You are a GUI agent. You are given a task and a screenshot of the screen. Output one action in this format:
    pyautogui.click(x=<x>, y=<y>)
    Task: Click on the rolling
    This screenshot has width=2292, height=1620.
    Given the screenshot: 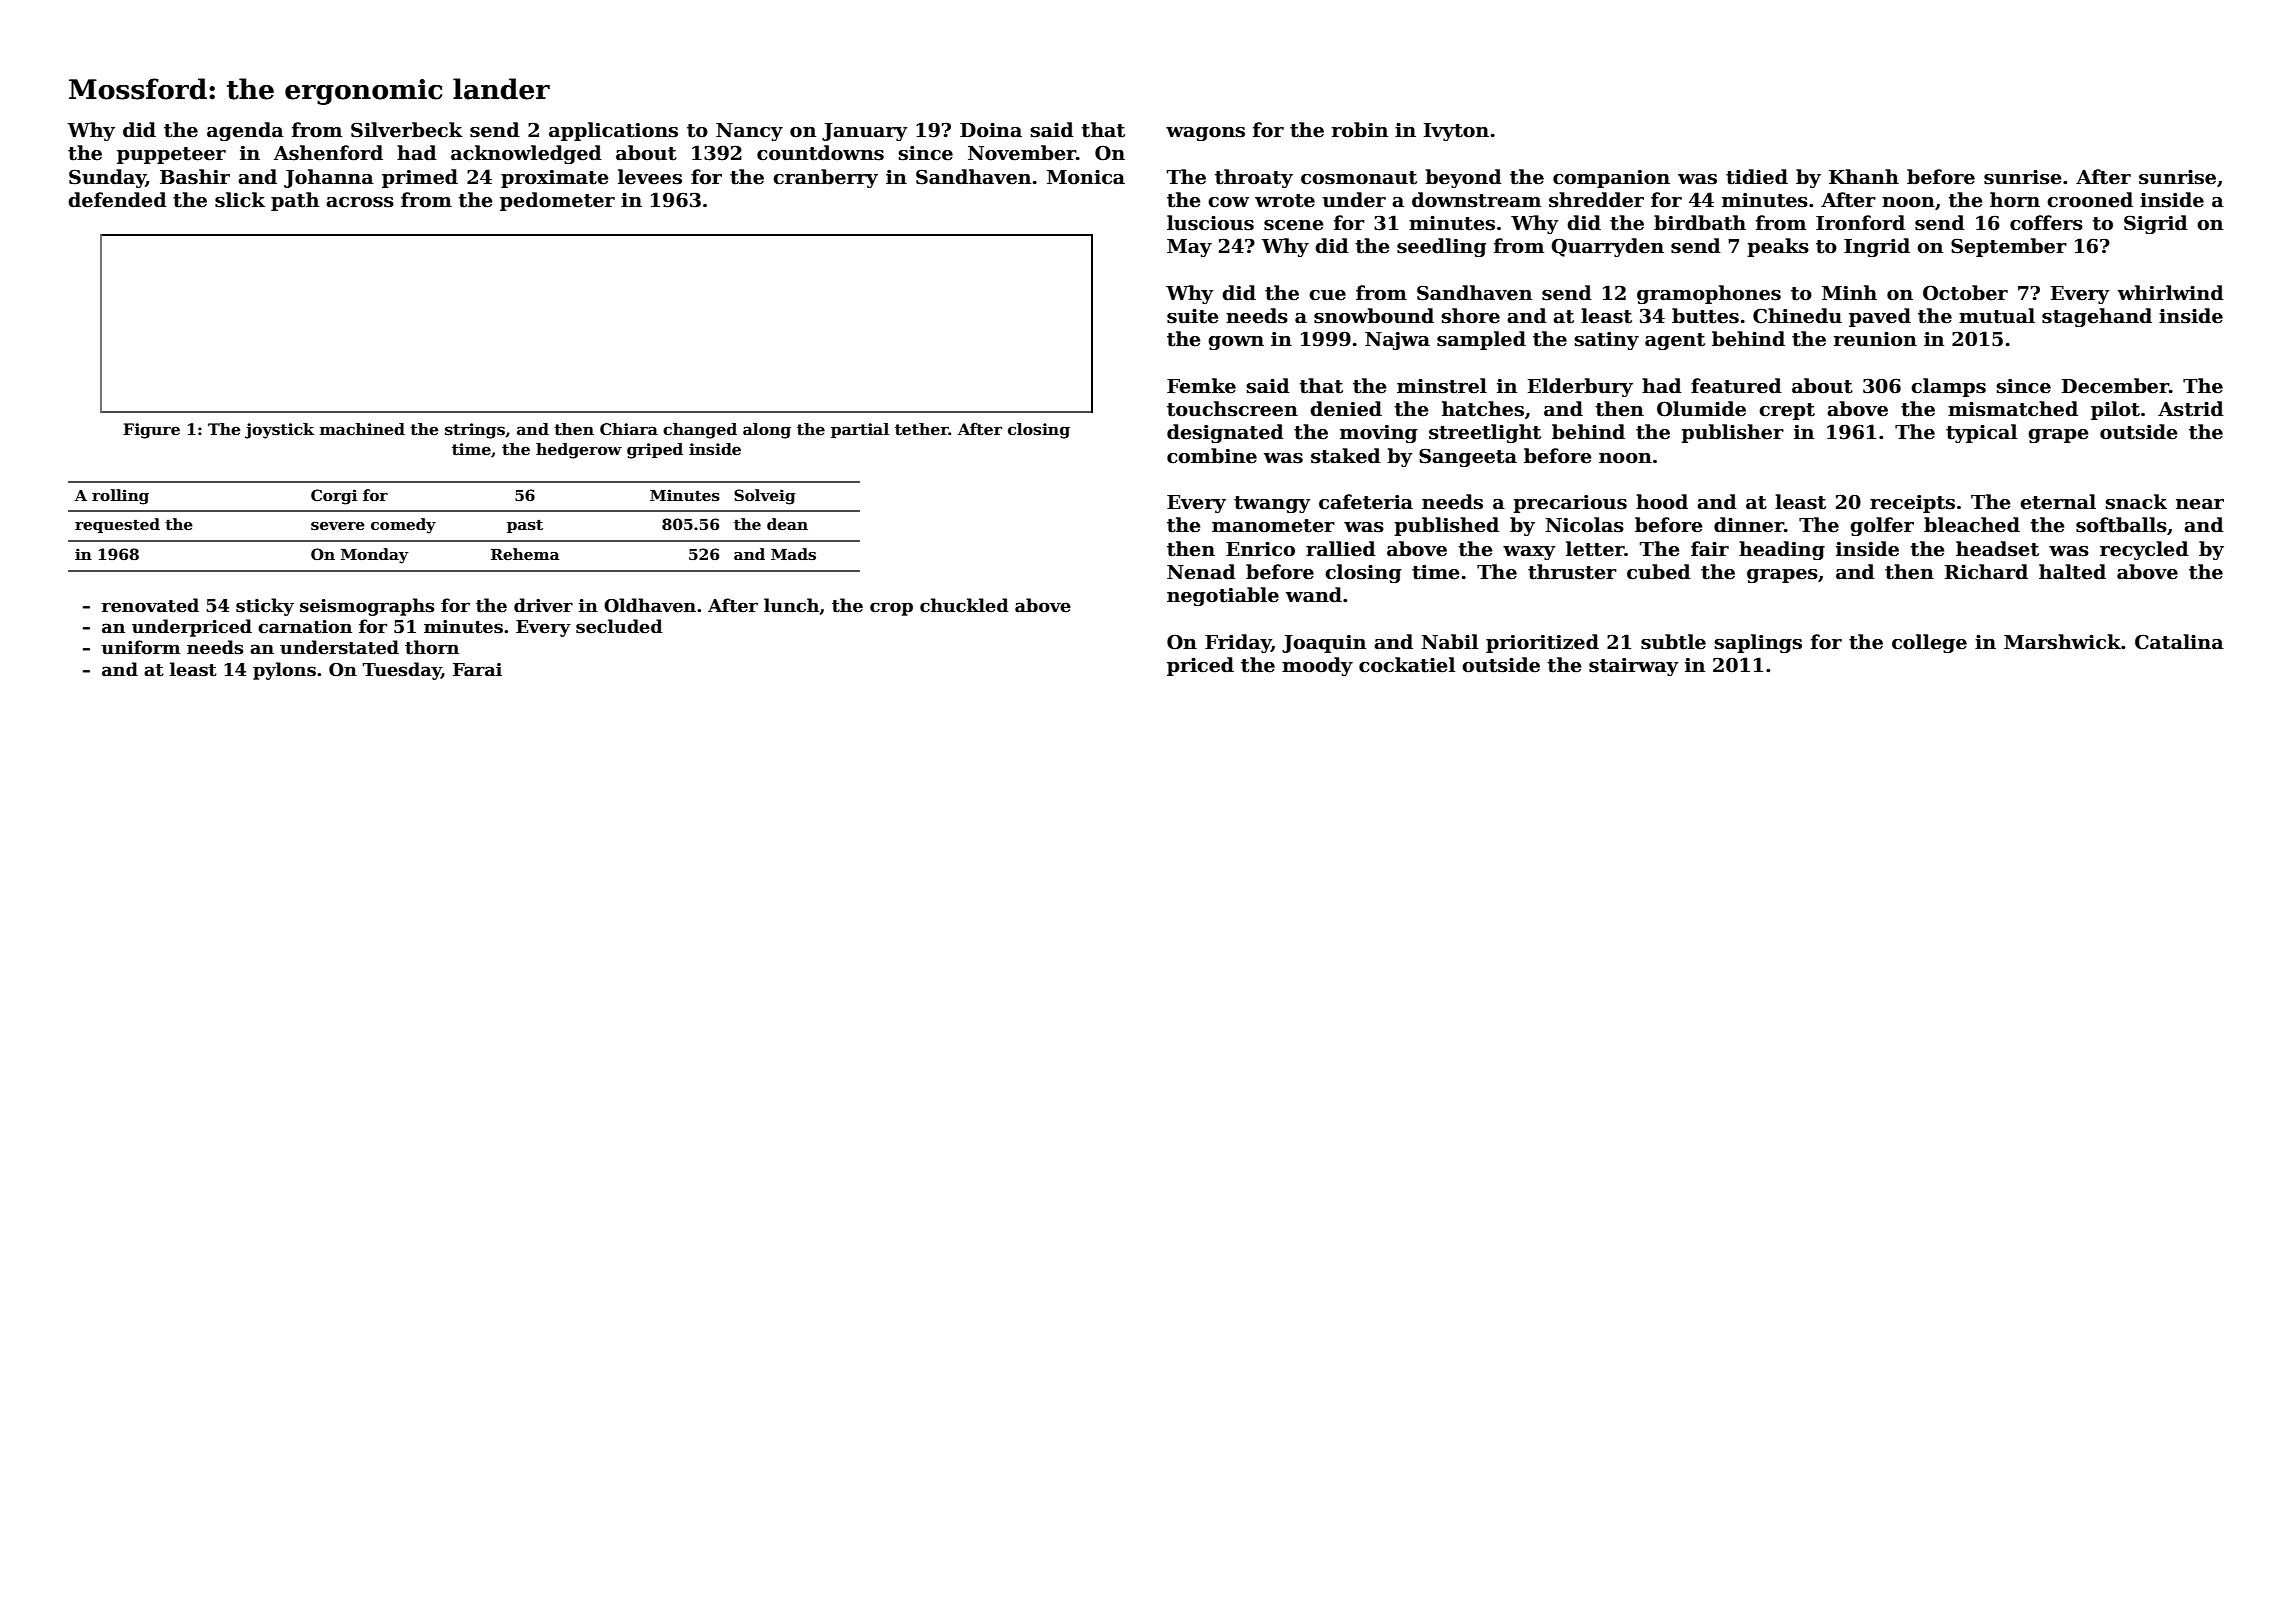 What is the action you would take?
    pyautogui.click(x=120, y=497)
